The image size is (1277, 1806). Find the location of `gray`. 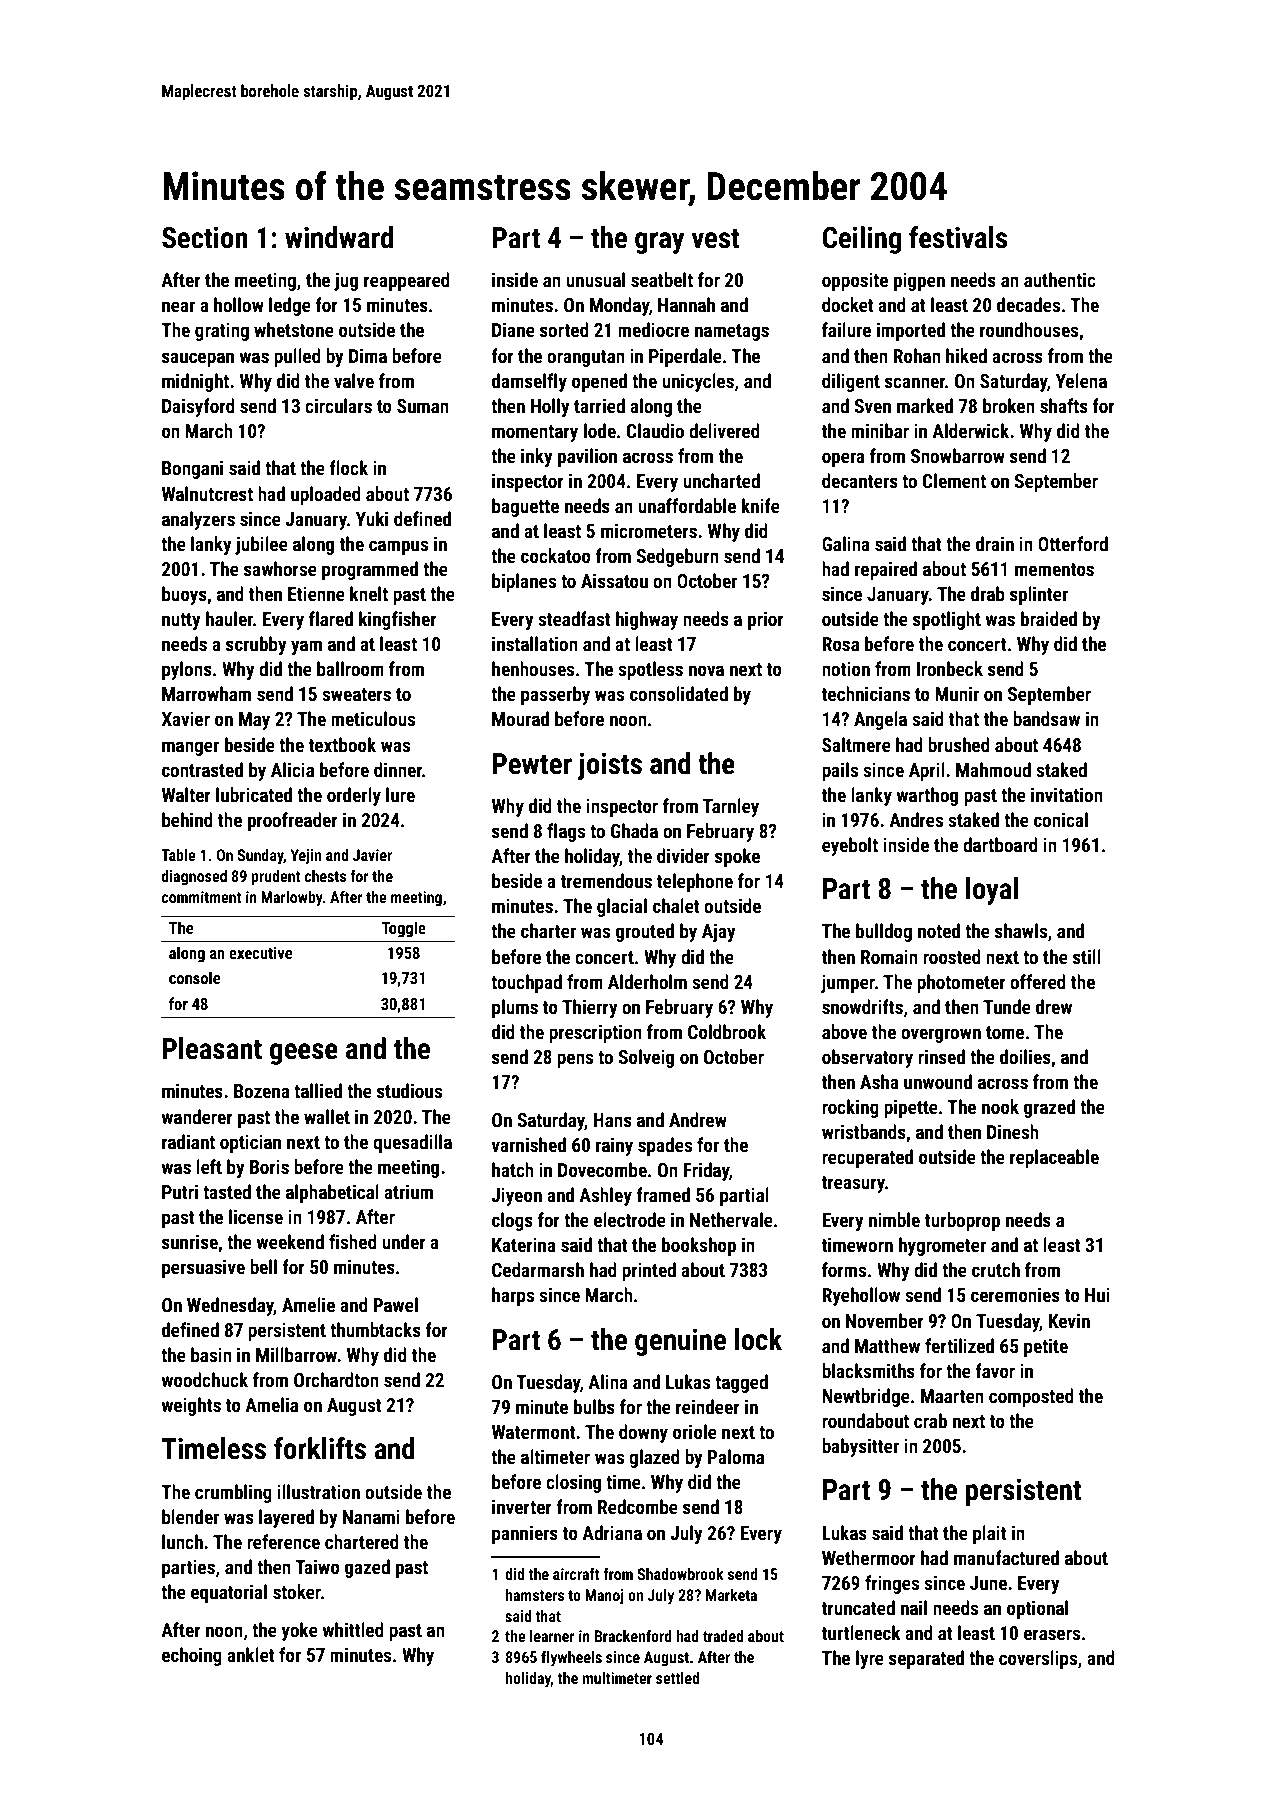

gray is located at coordinates (659, 243).
